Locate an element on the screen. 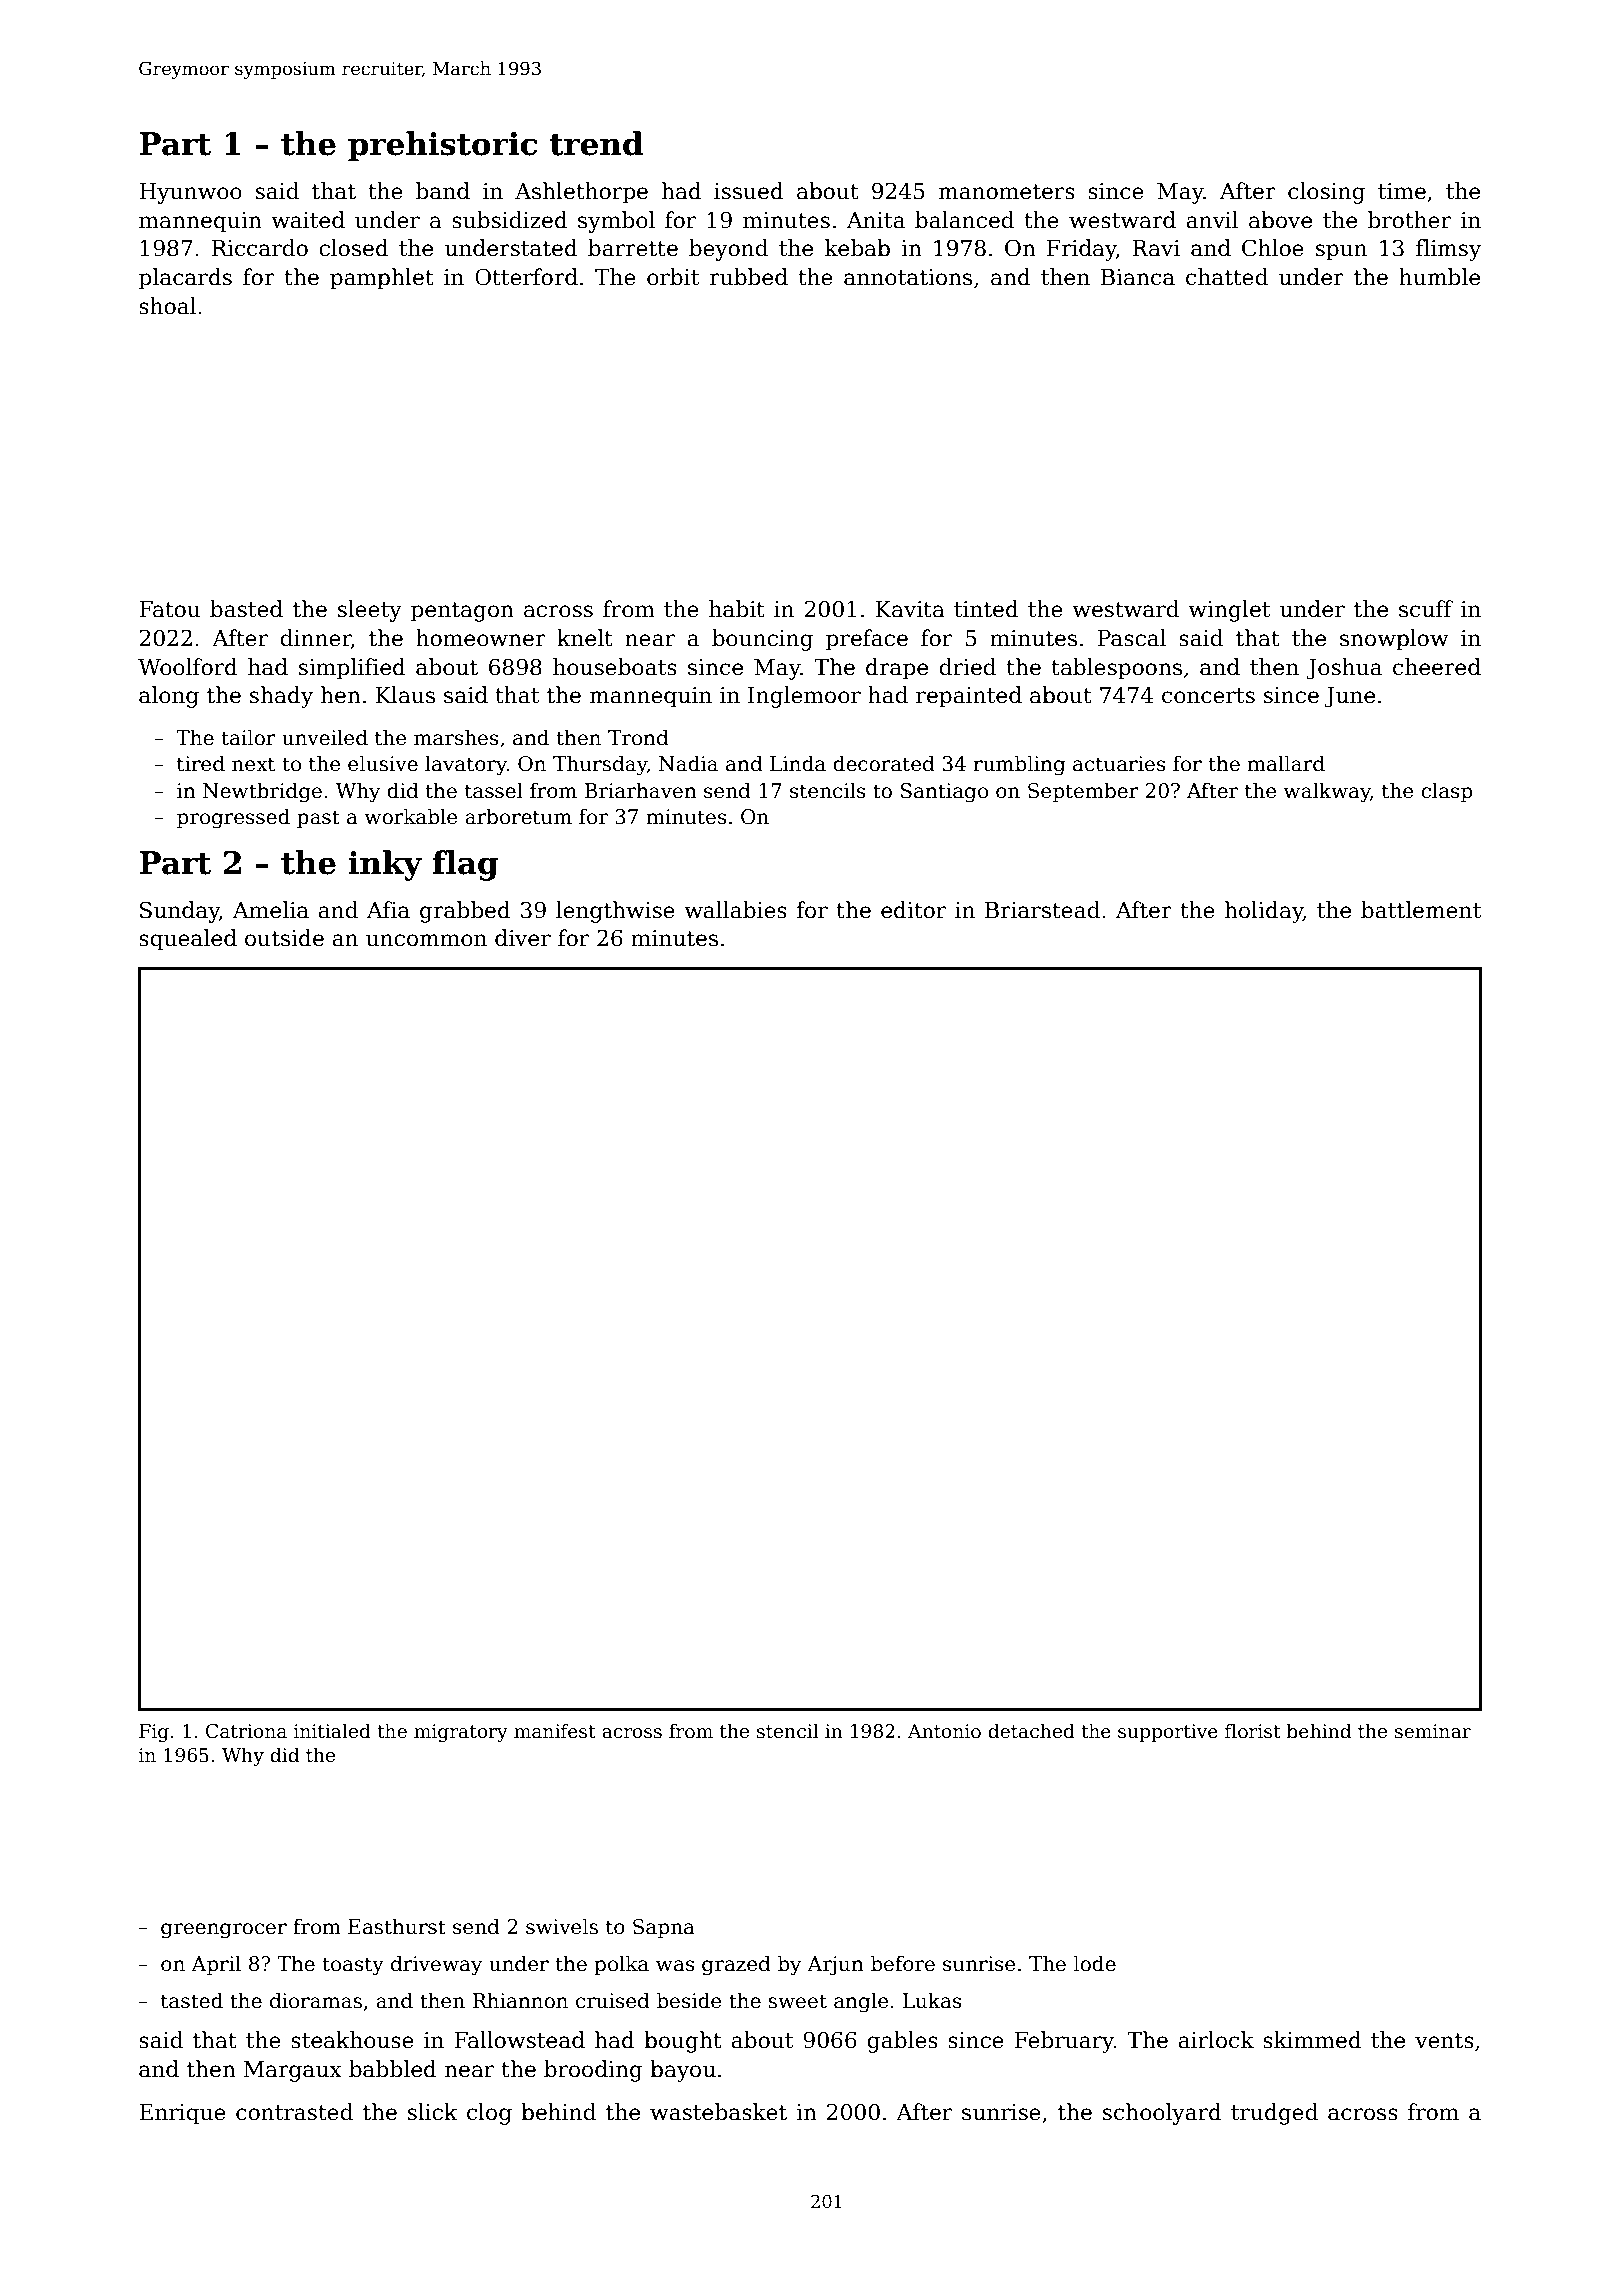 The width and height of the screenshot is (1620, 2292). rubbed is located at coordinates (749, 277).
